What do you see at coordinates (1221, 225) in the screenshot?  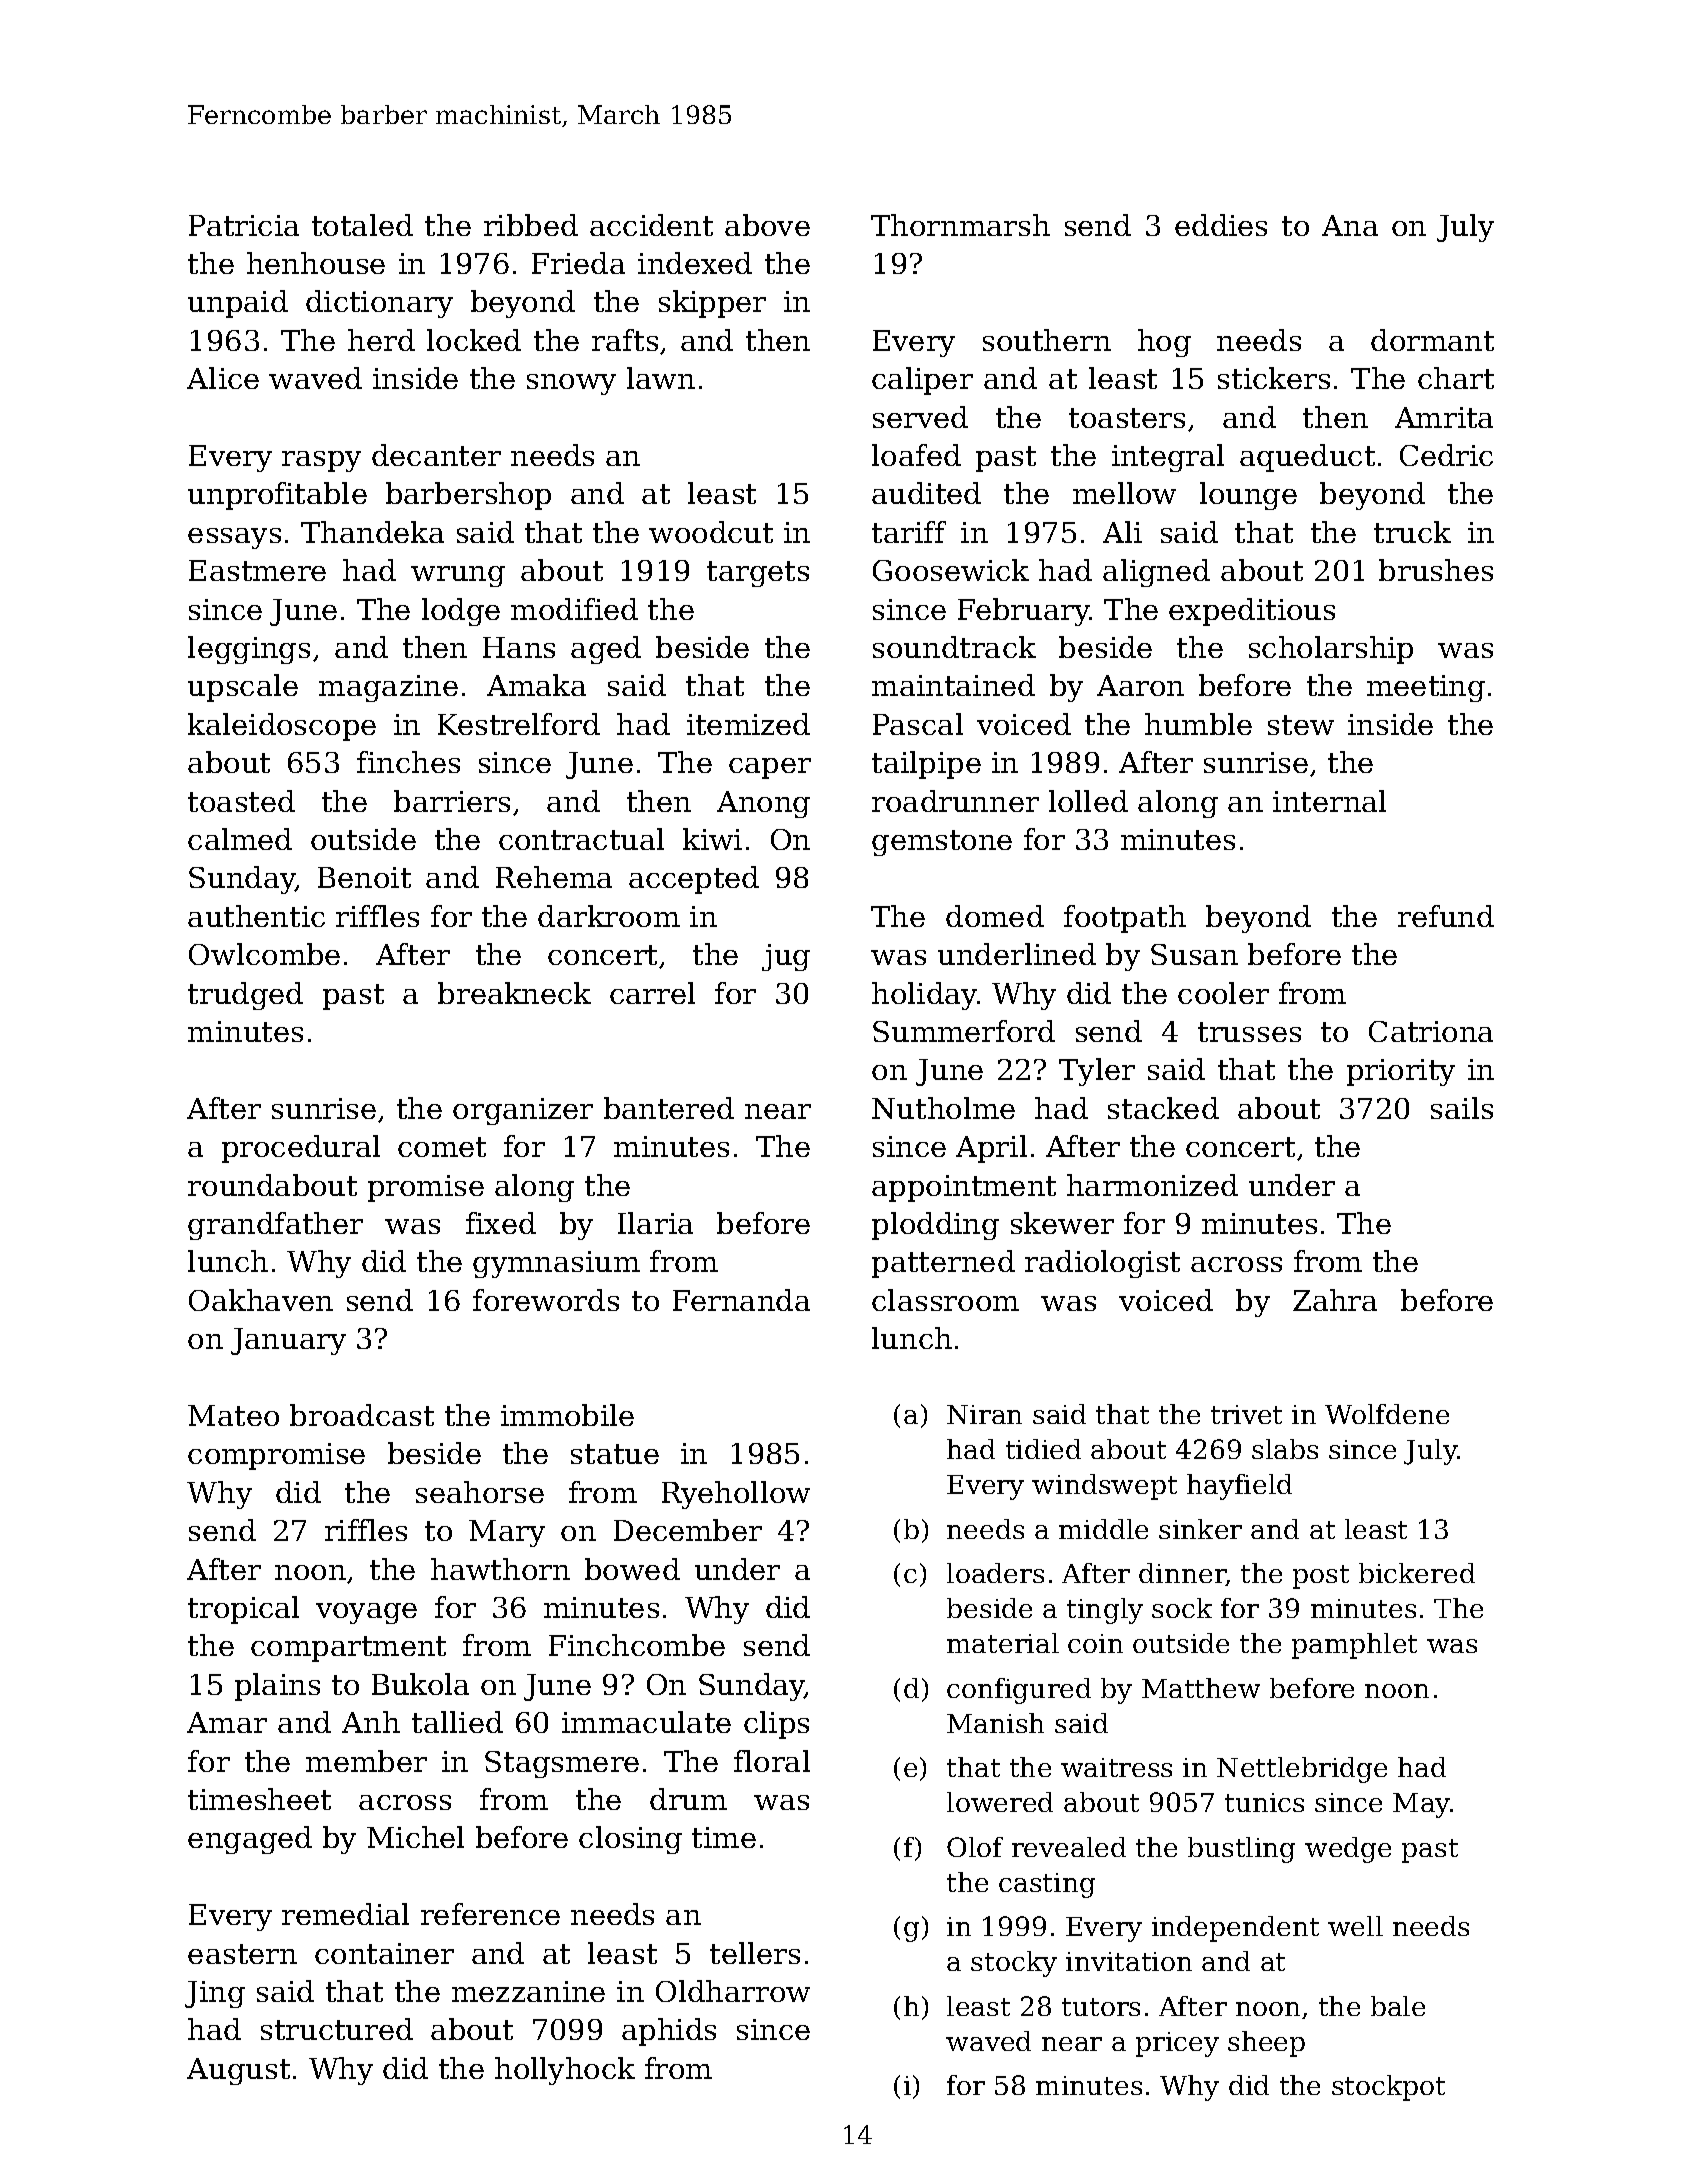 I see `eddies` at bounding box center [1221, 225].
